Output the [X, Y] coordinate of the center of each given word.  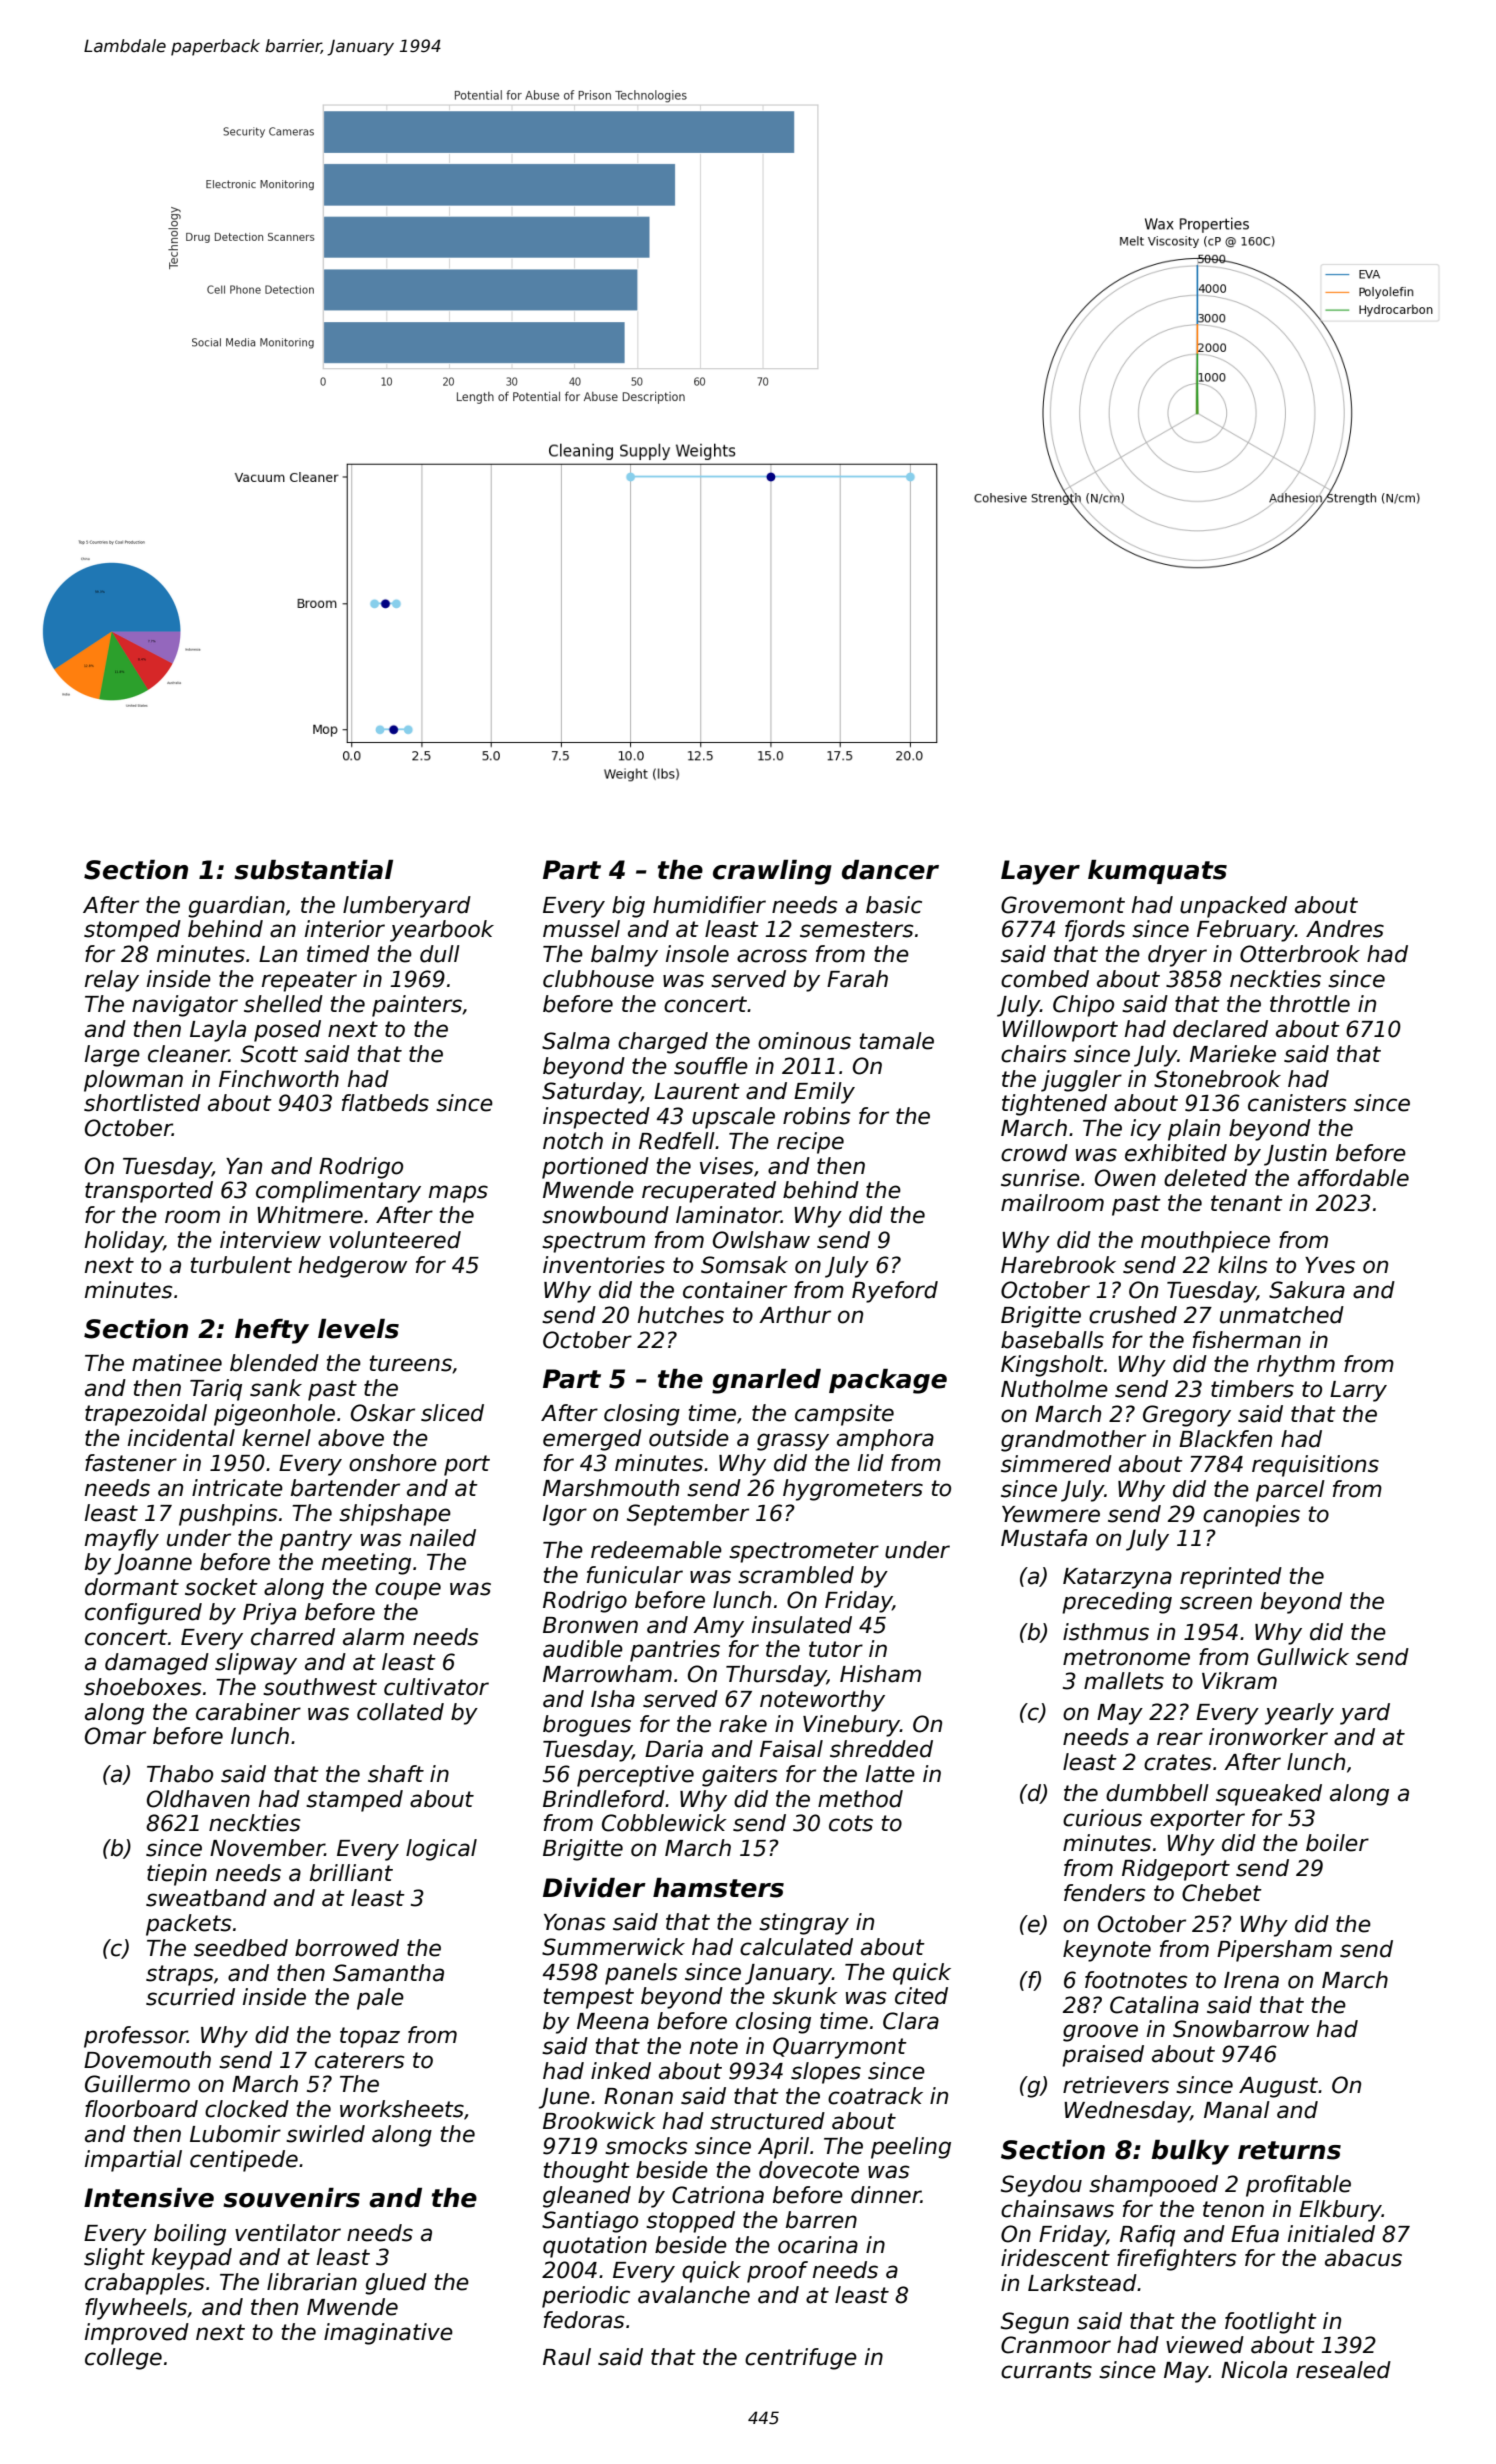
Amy [718, 1627]
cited [921, 1996]
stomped [132, 931]
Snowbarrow [1241, 2029]
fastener [131, 1463]
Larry [1358, 1391]
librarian [312, 2282]
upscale [733, 1118]
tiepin [177, 1875]
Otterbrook [1300, 954]
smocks [646, 2146]
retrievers [1116, 2085]
